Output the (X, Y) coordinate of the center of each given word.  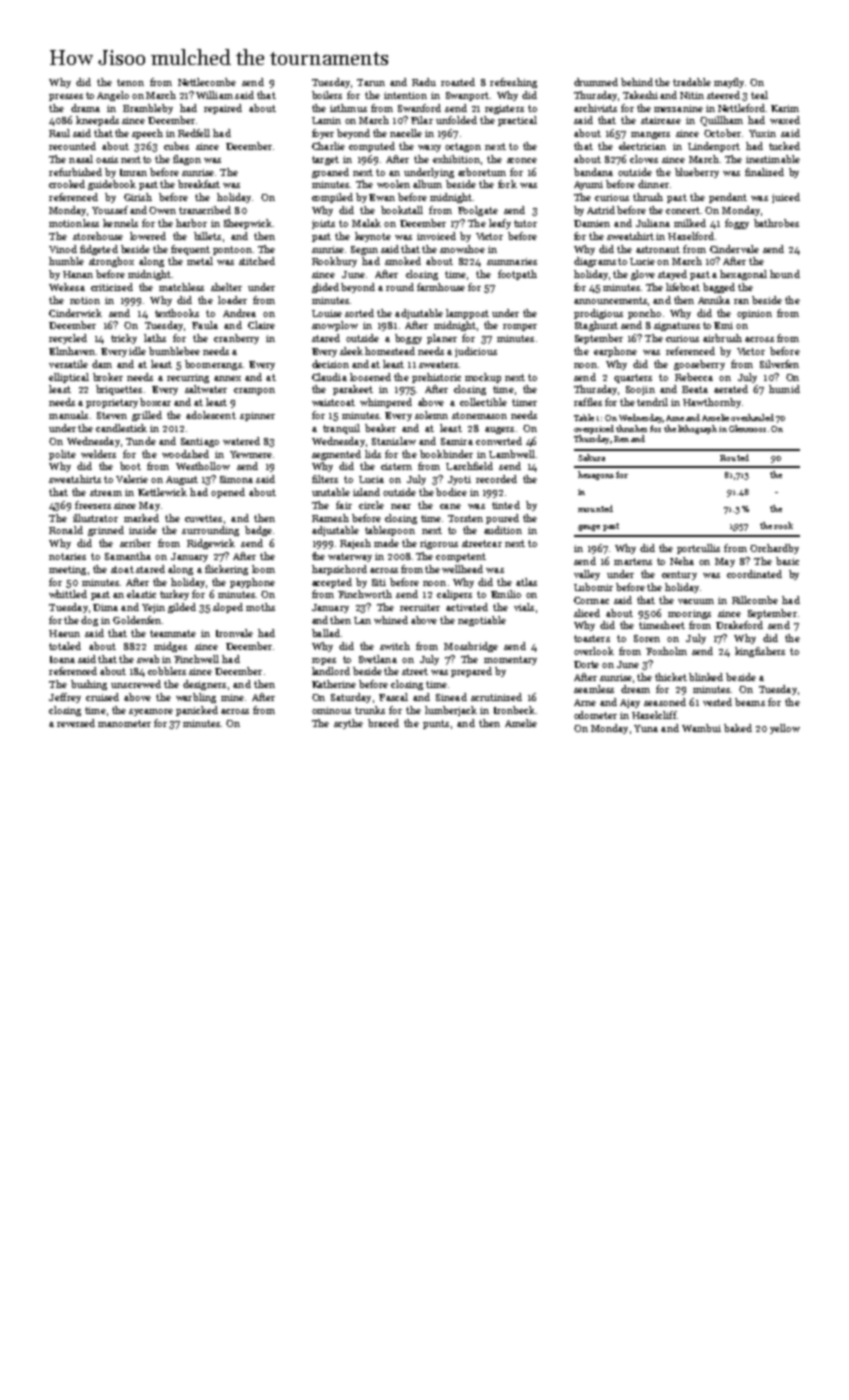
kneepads (97, 121)
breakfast (199, 184)
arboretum (482, 172)
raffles (588, 402)
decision (330, 364)
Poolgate (478, 211)
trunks (370, 710)
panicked (197, 711)
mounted (595, 508)
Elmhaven (72, 351)
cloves (644, 159)
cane (450, 506)
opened (228, 493)
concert (683, 210)
